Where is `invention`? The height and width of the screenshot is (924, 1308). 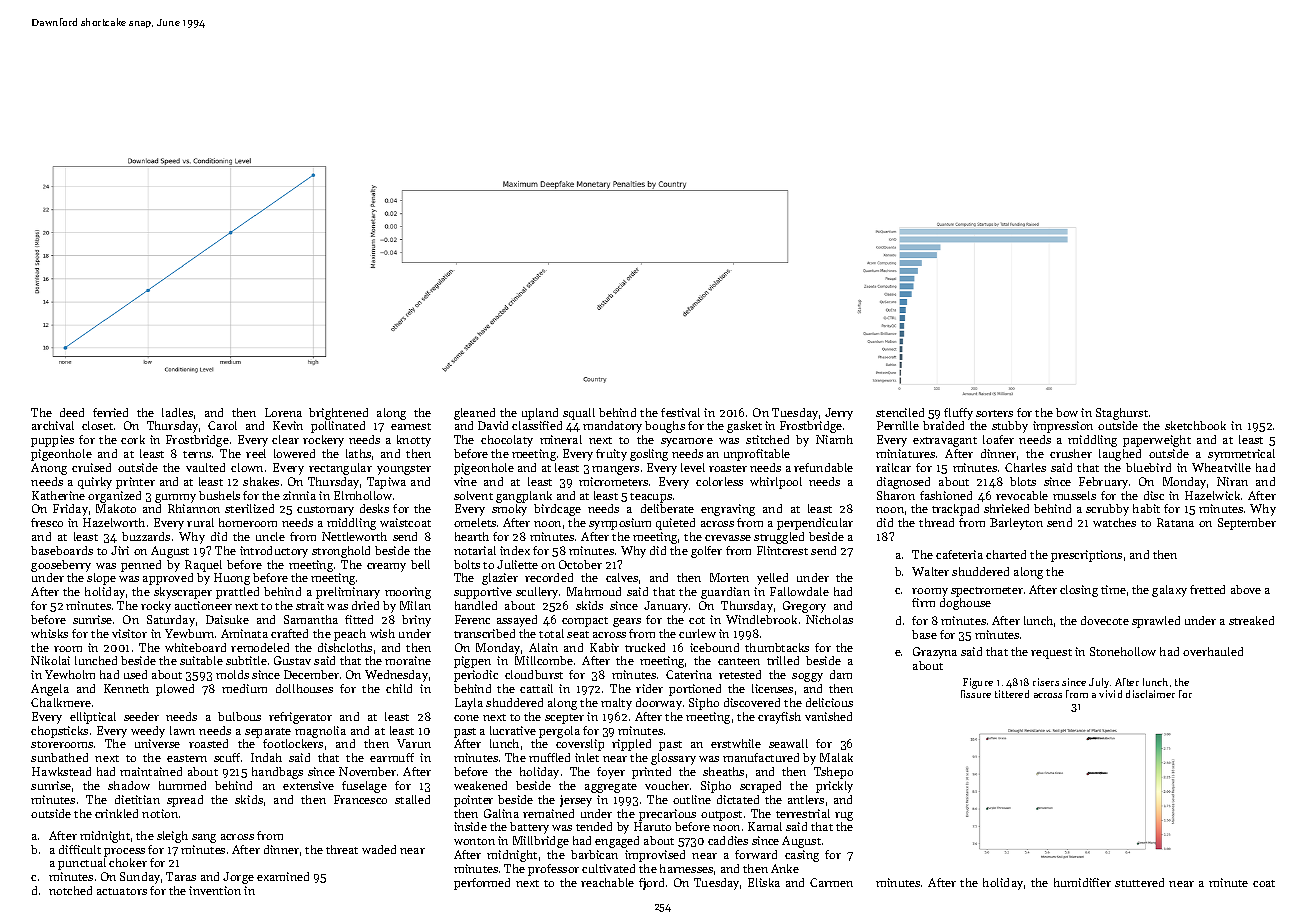
invention is located at coordinates (215, 890).
